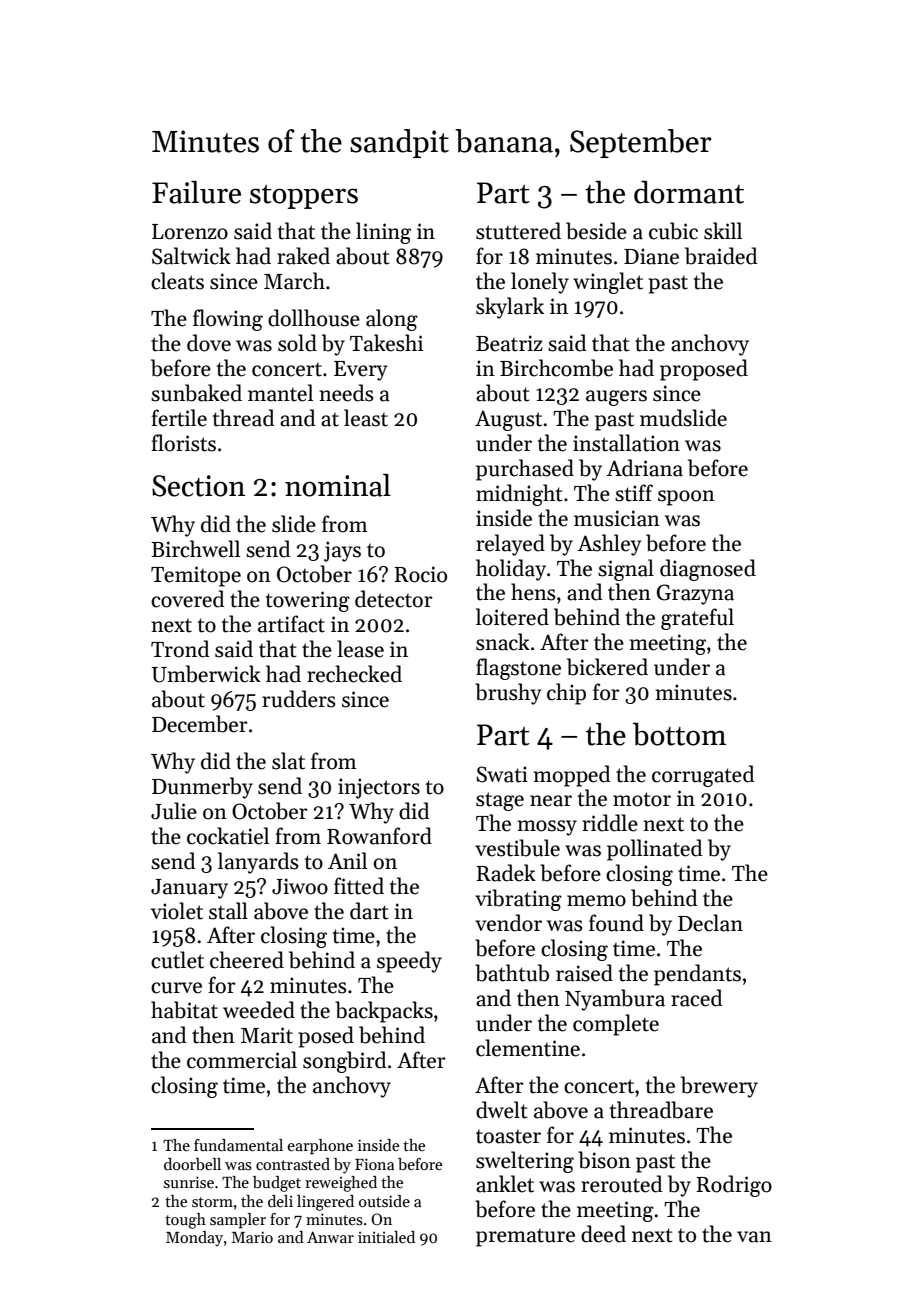 The image size is (924, 1311). What do you see at coordinates (616, 398) in the screenshot?
I see `augers` at bounding box center [616, 398].
